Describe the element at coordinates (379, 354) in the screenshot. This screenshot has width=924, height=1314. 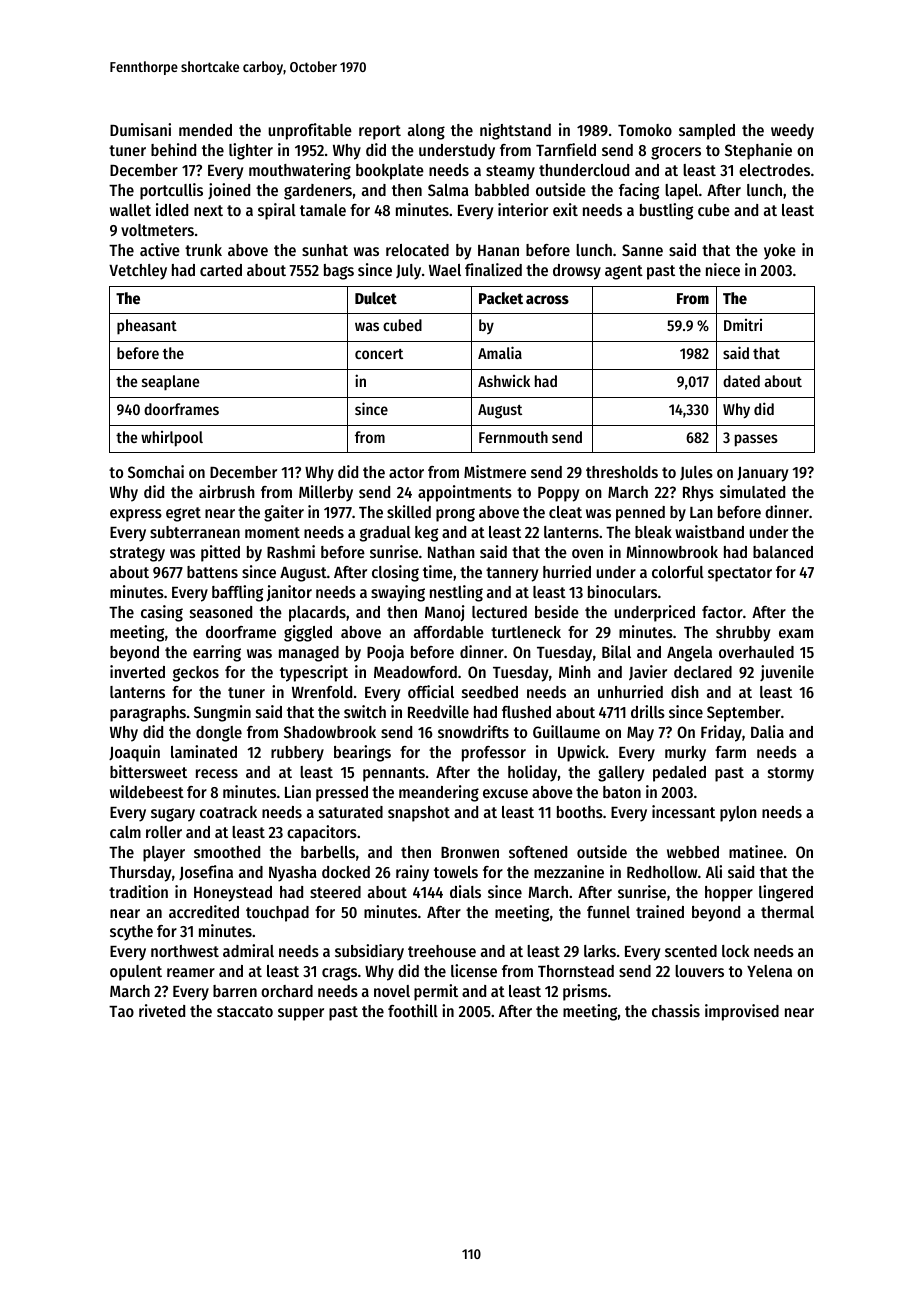
I see `concert` at that location.
